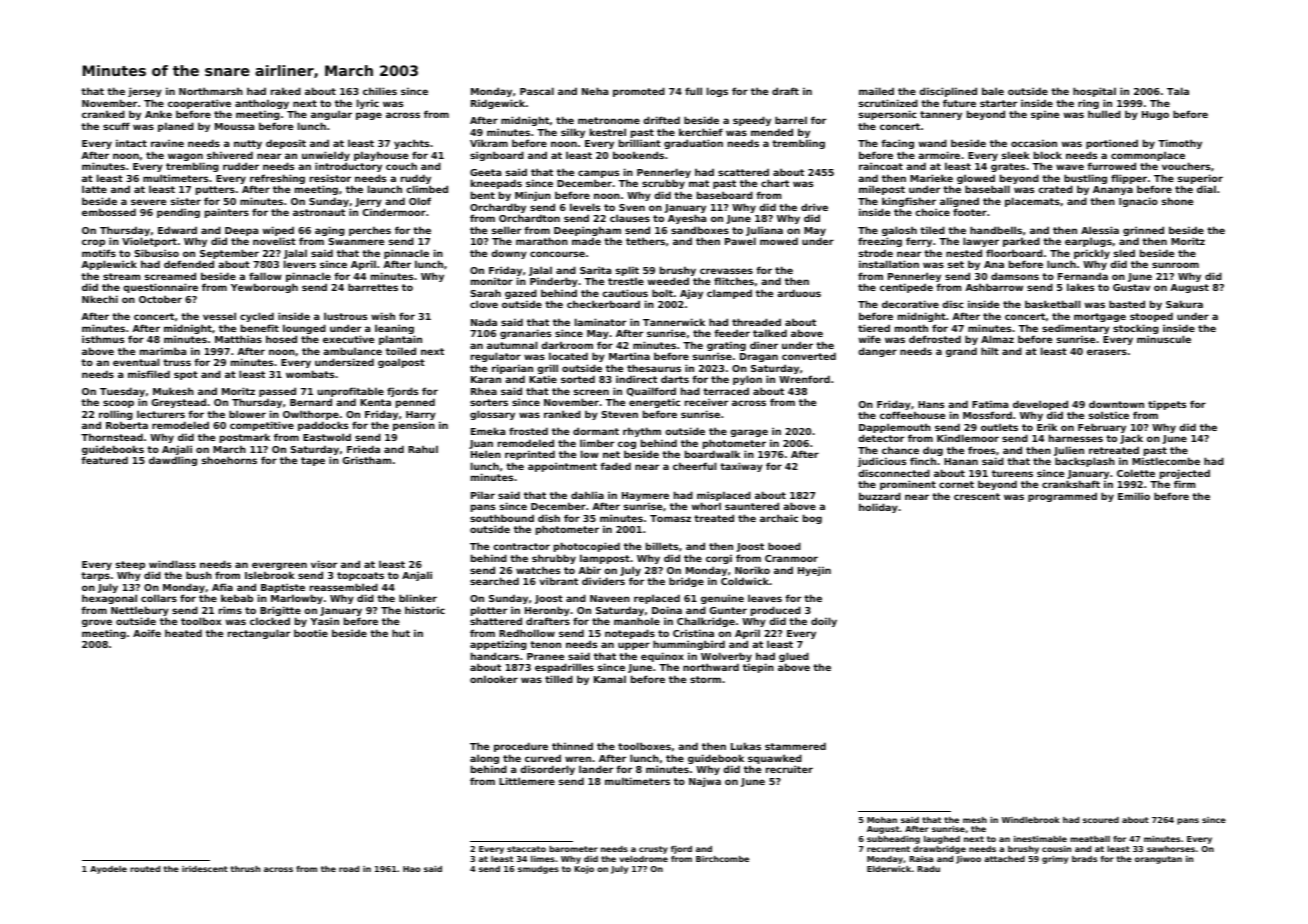  I want to click on Karan, so click(486, 379).
